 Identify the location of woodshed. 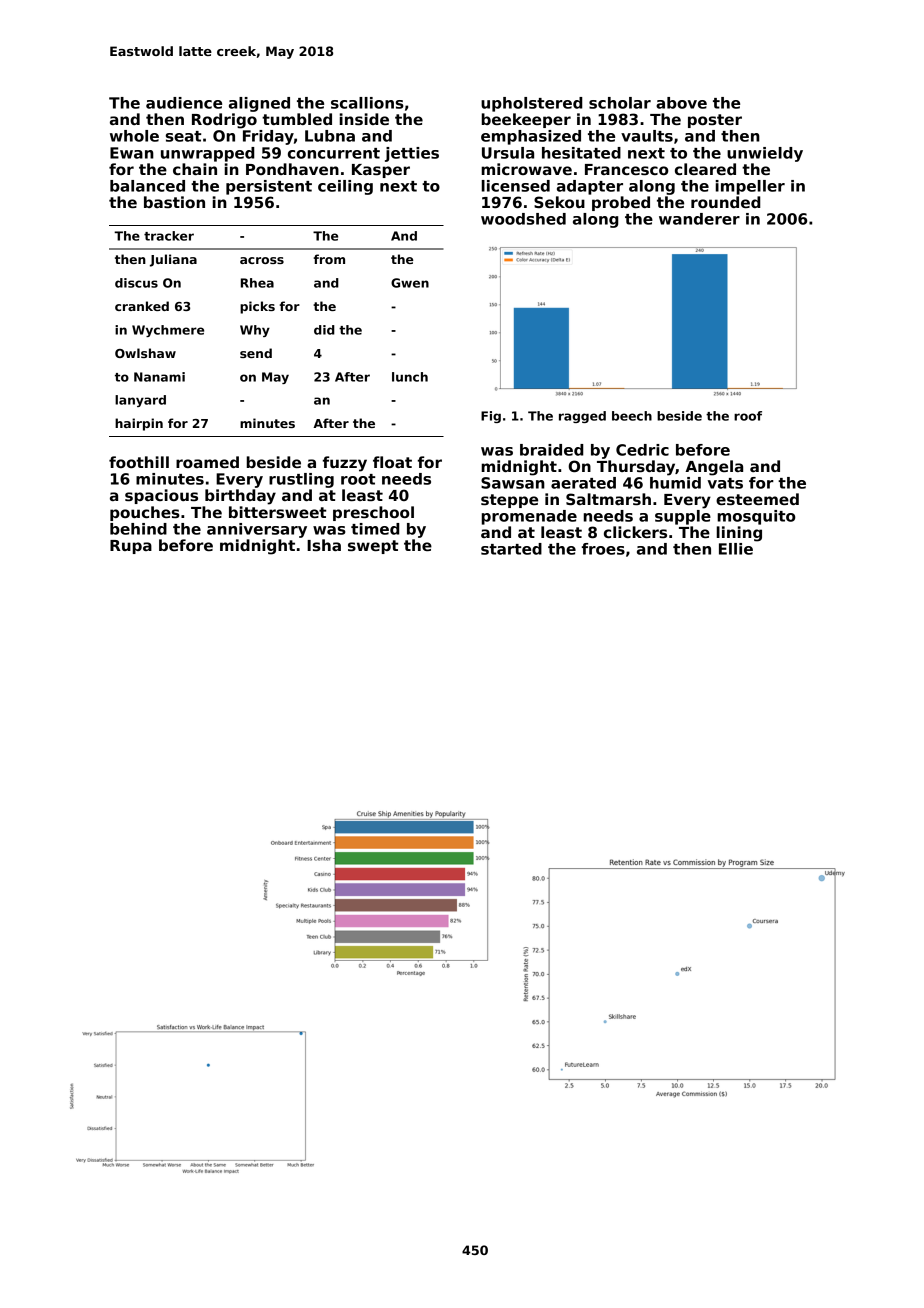
(523, 219).
